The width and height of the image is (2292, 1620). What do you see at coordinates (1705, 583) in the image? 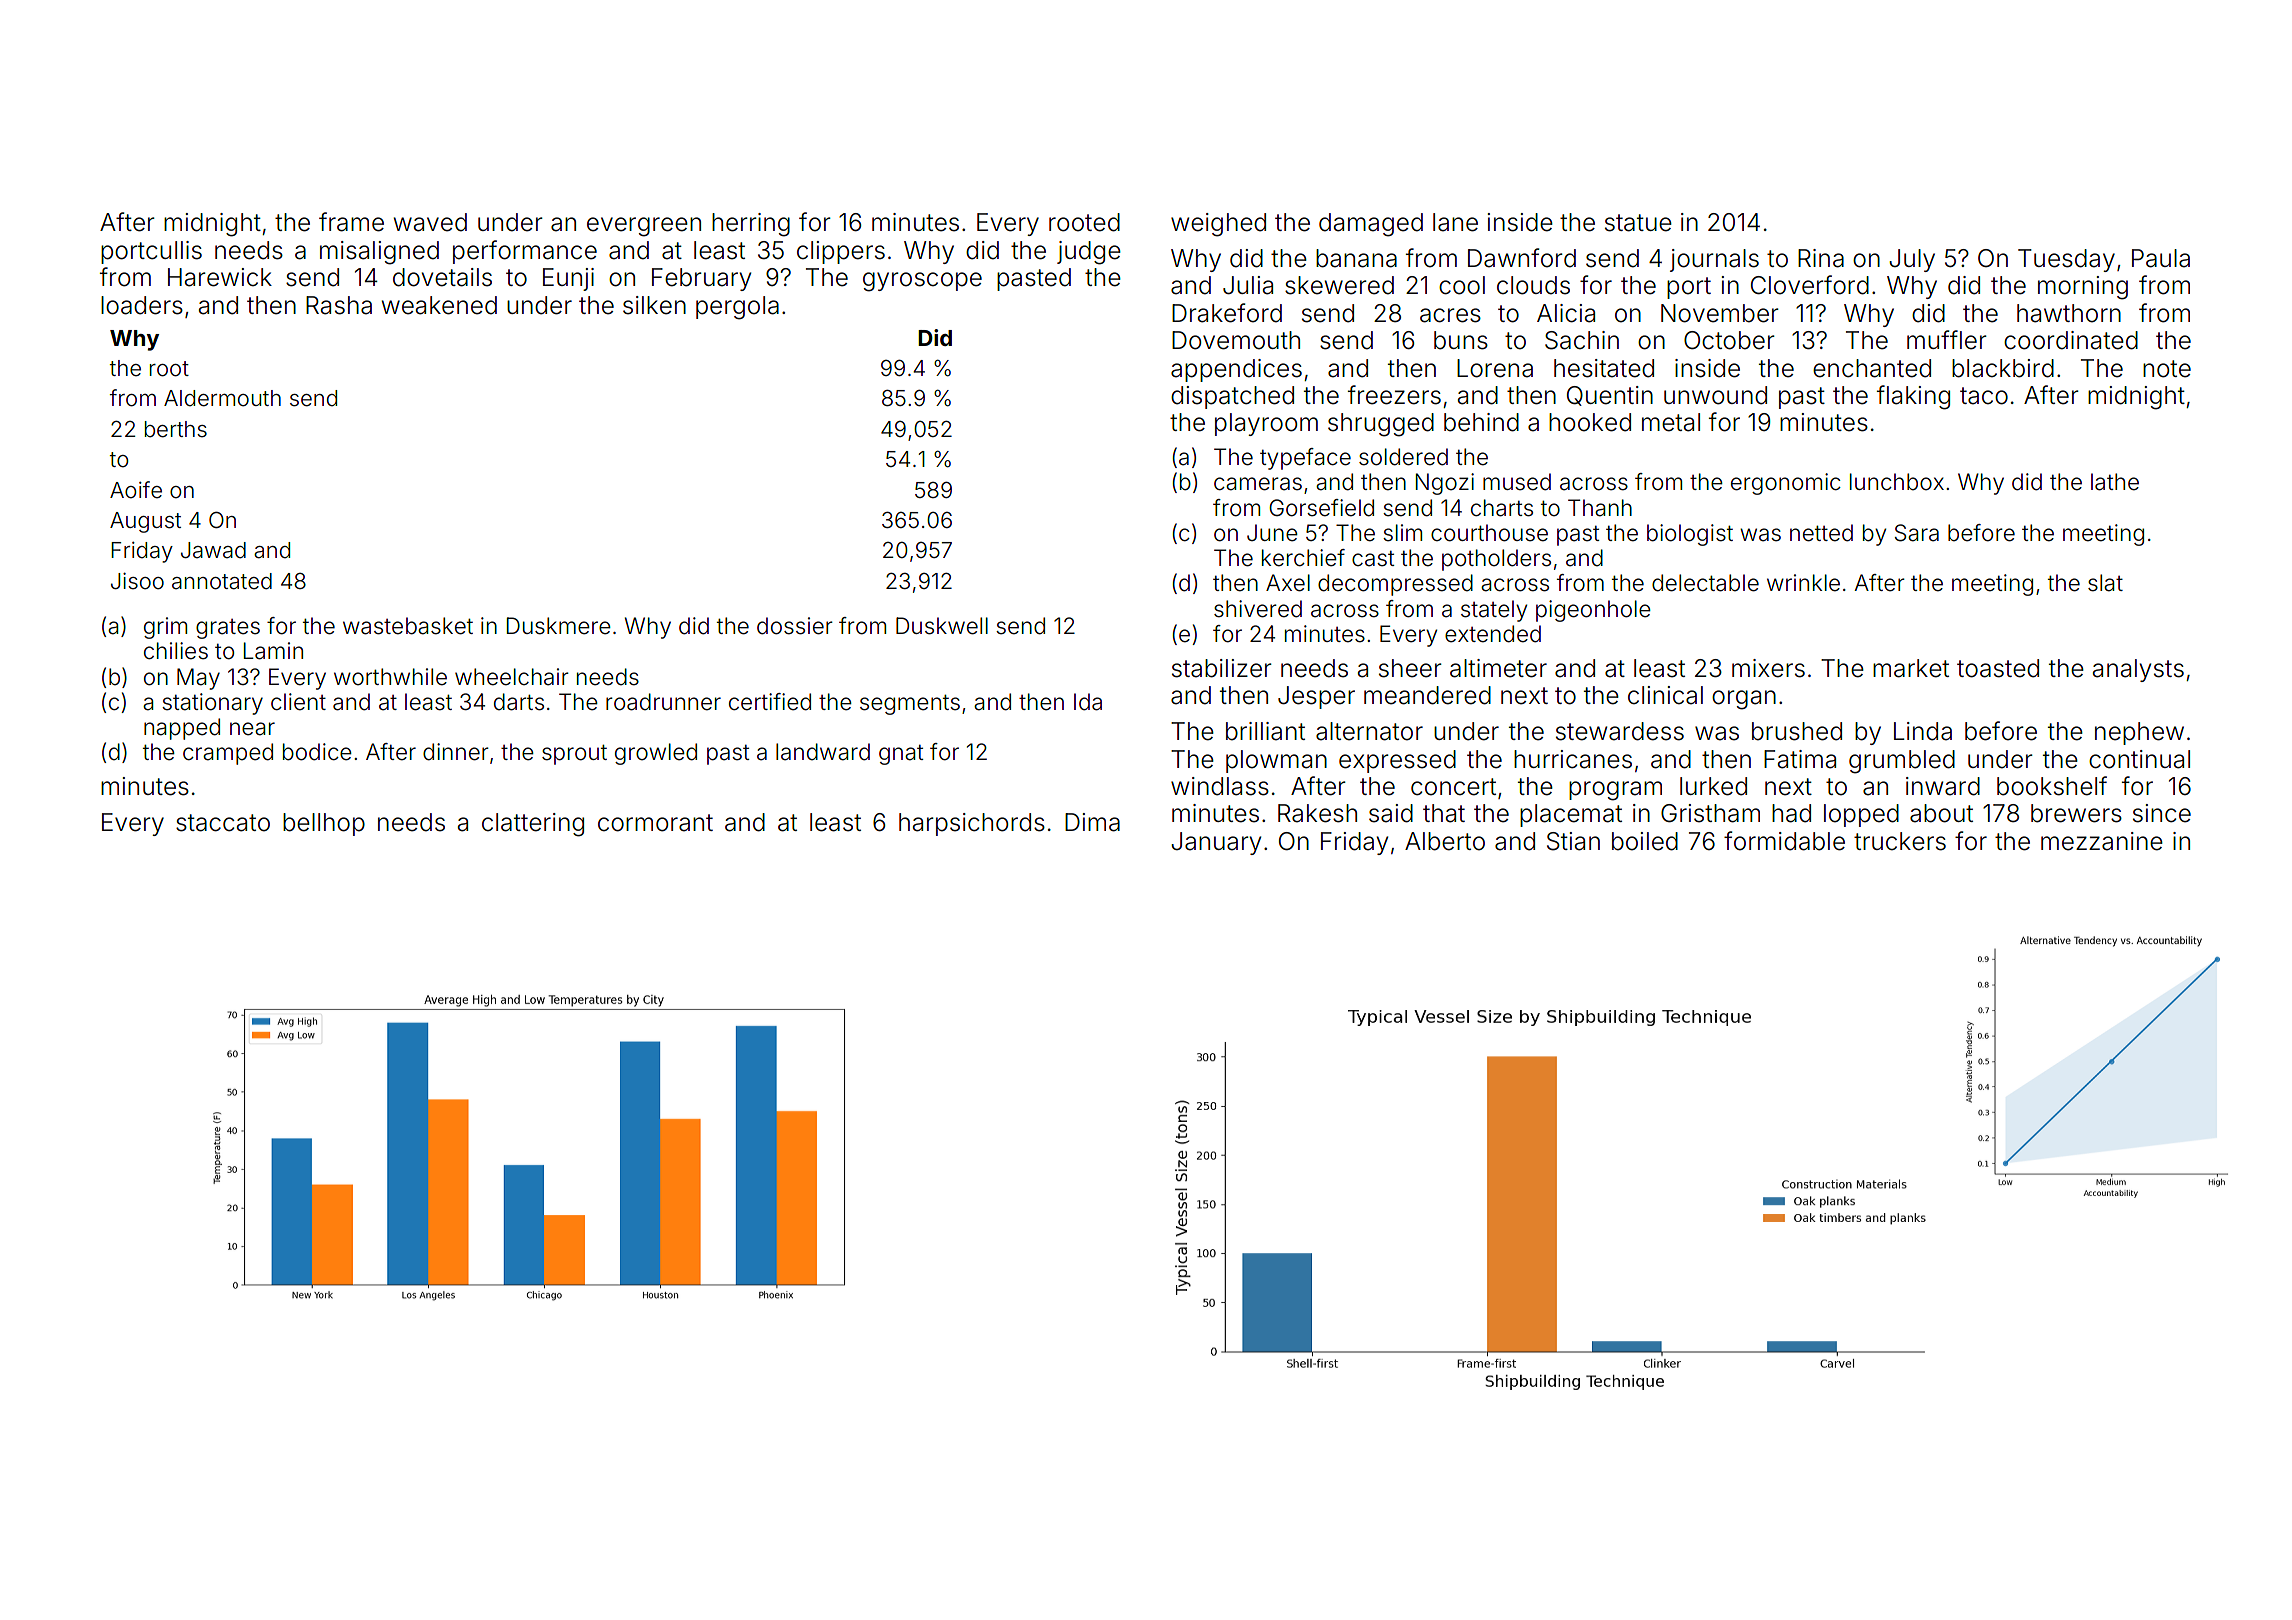
I see `delectable` at bounding box center [1705, 583].
